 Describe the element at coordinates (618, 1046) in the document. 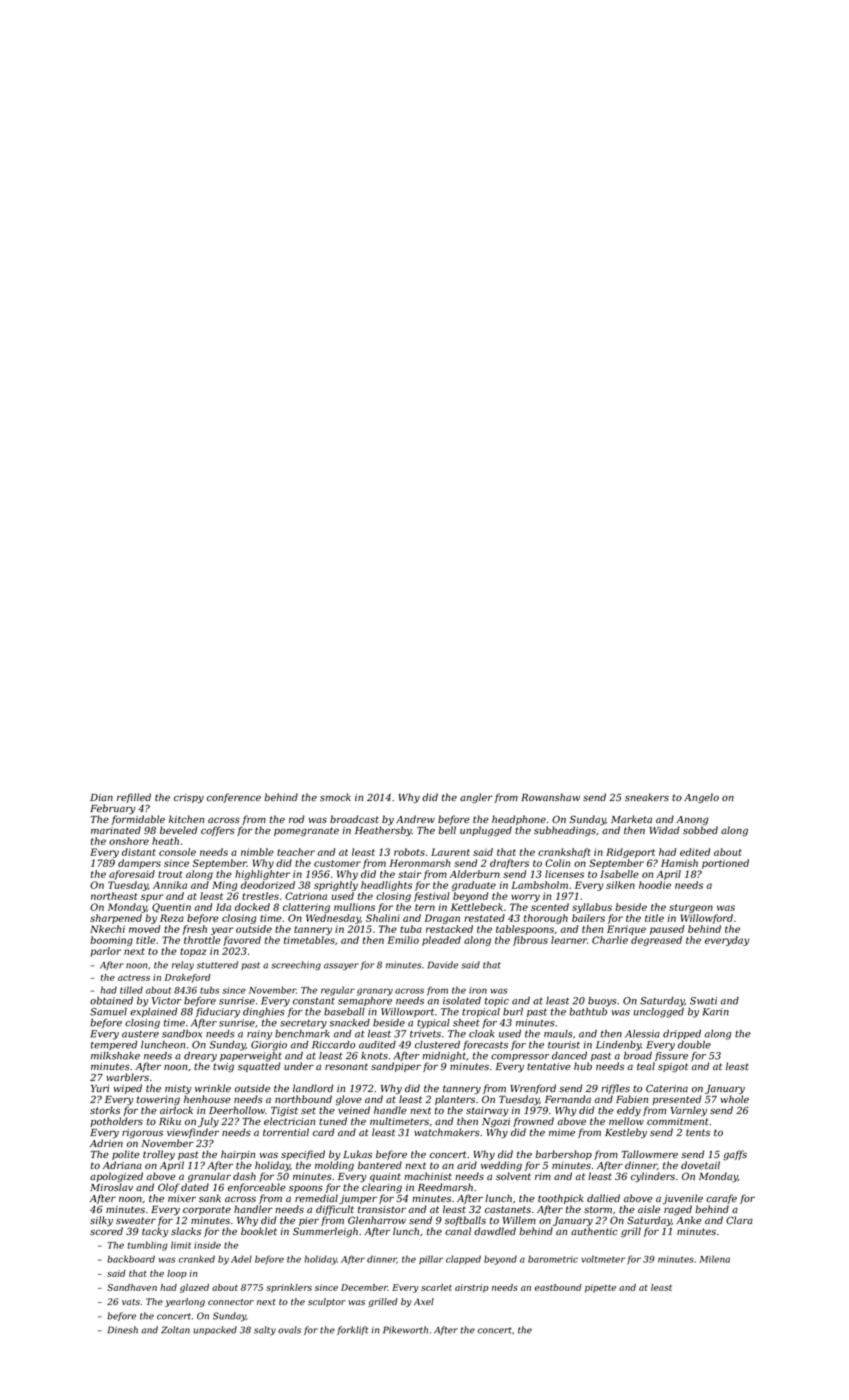

I see `Lindenby` at that location.
